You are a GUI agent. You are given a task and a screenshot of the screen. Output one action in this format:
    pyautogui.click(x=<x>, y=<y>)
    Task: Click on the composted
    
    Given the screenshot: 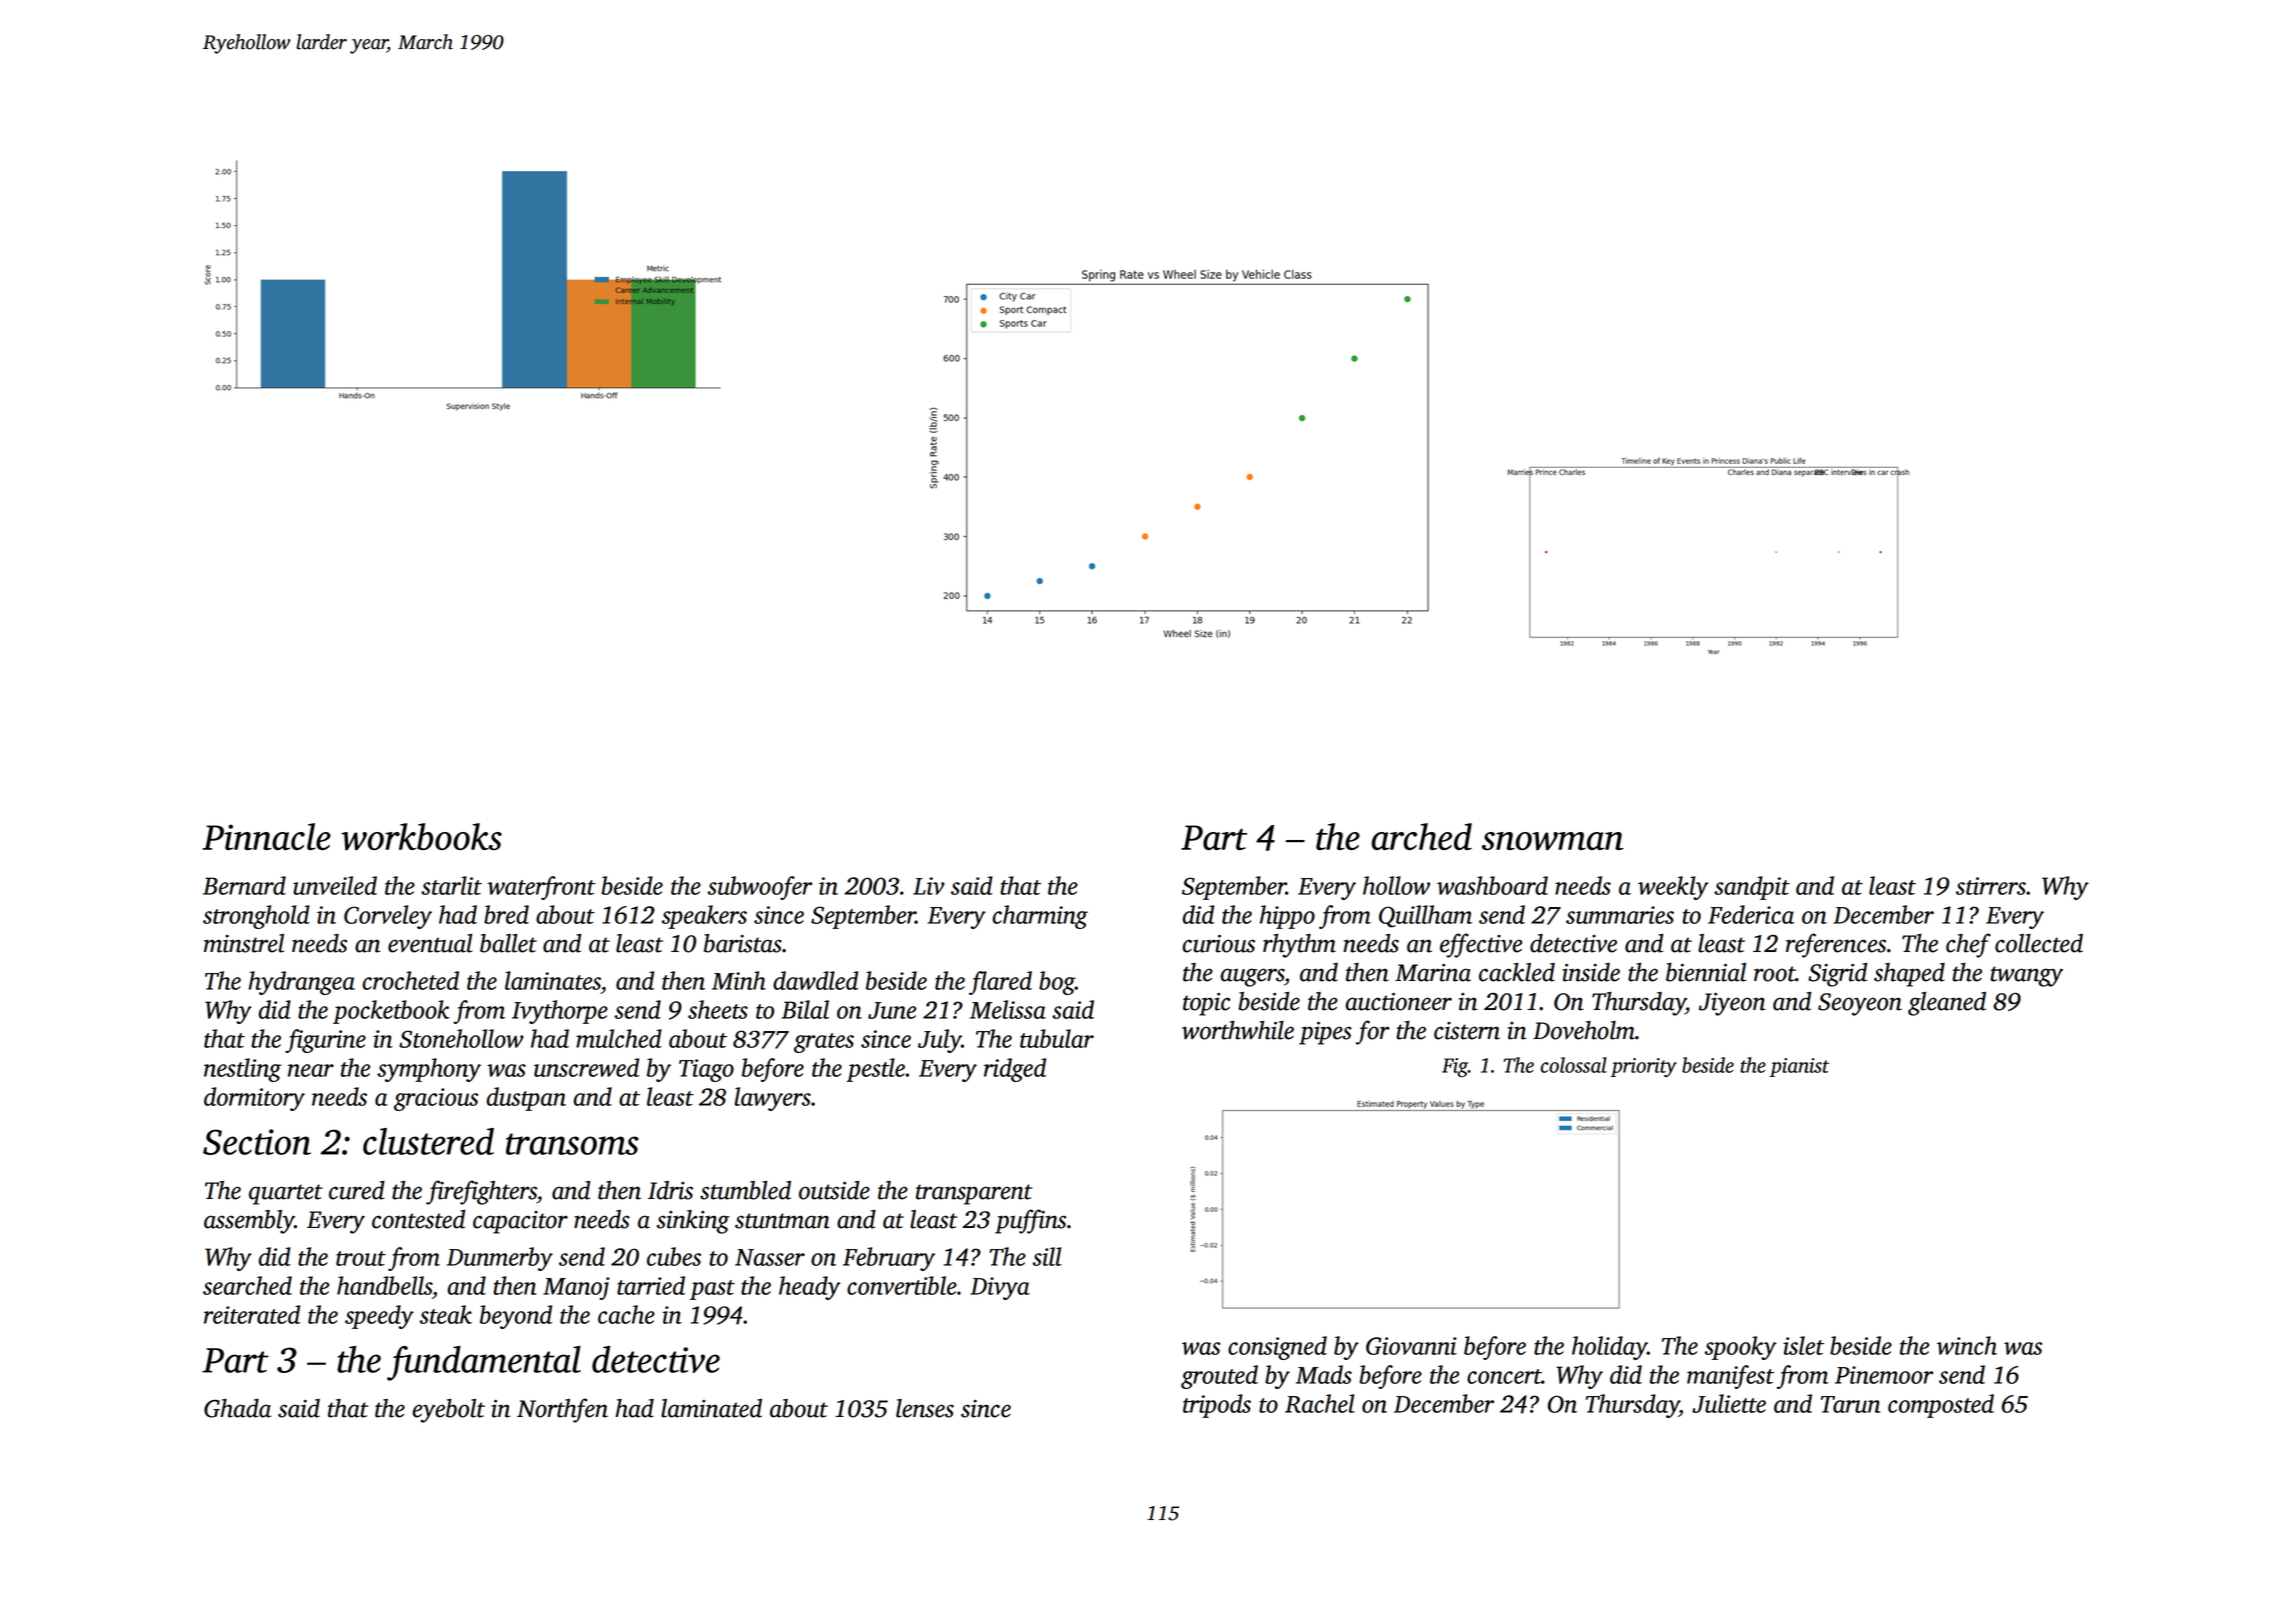 What is the action you would take?
    pyautogui.click(x=1941, y=1406)
